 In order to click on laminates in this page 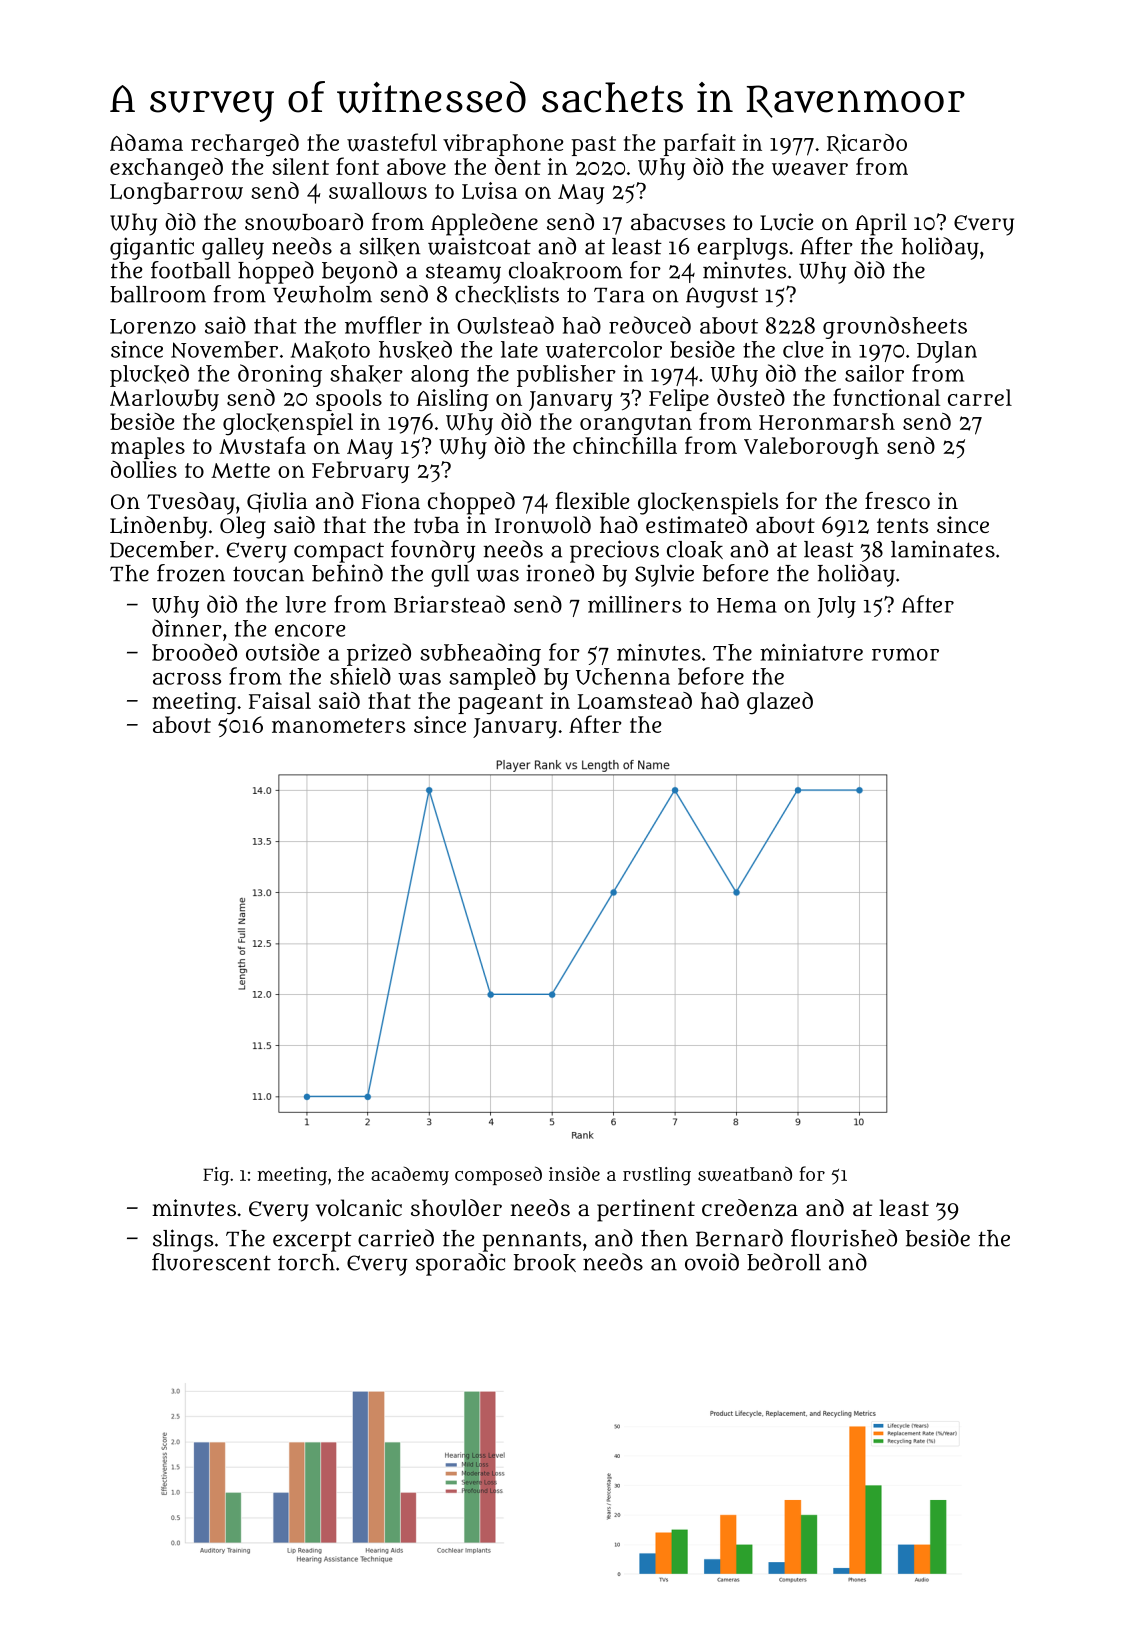, I will do `click(943, 549)`.
